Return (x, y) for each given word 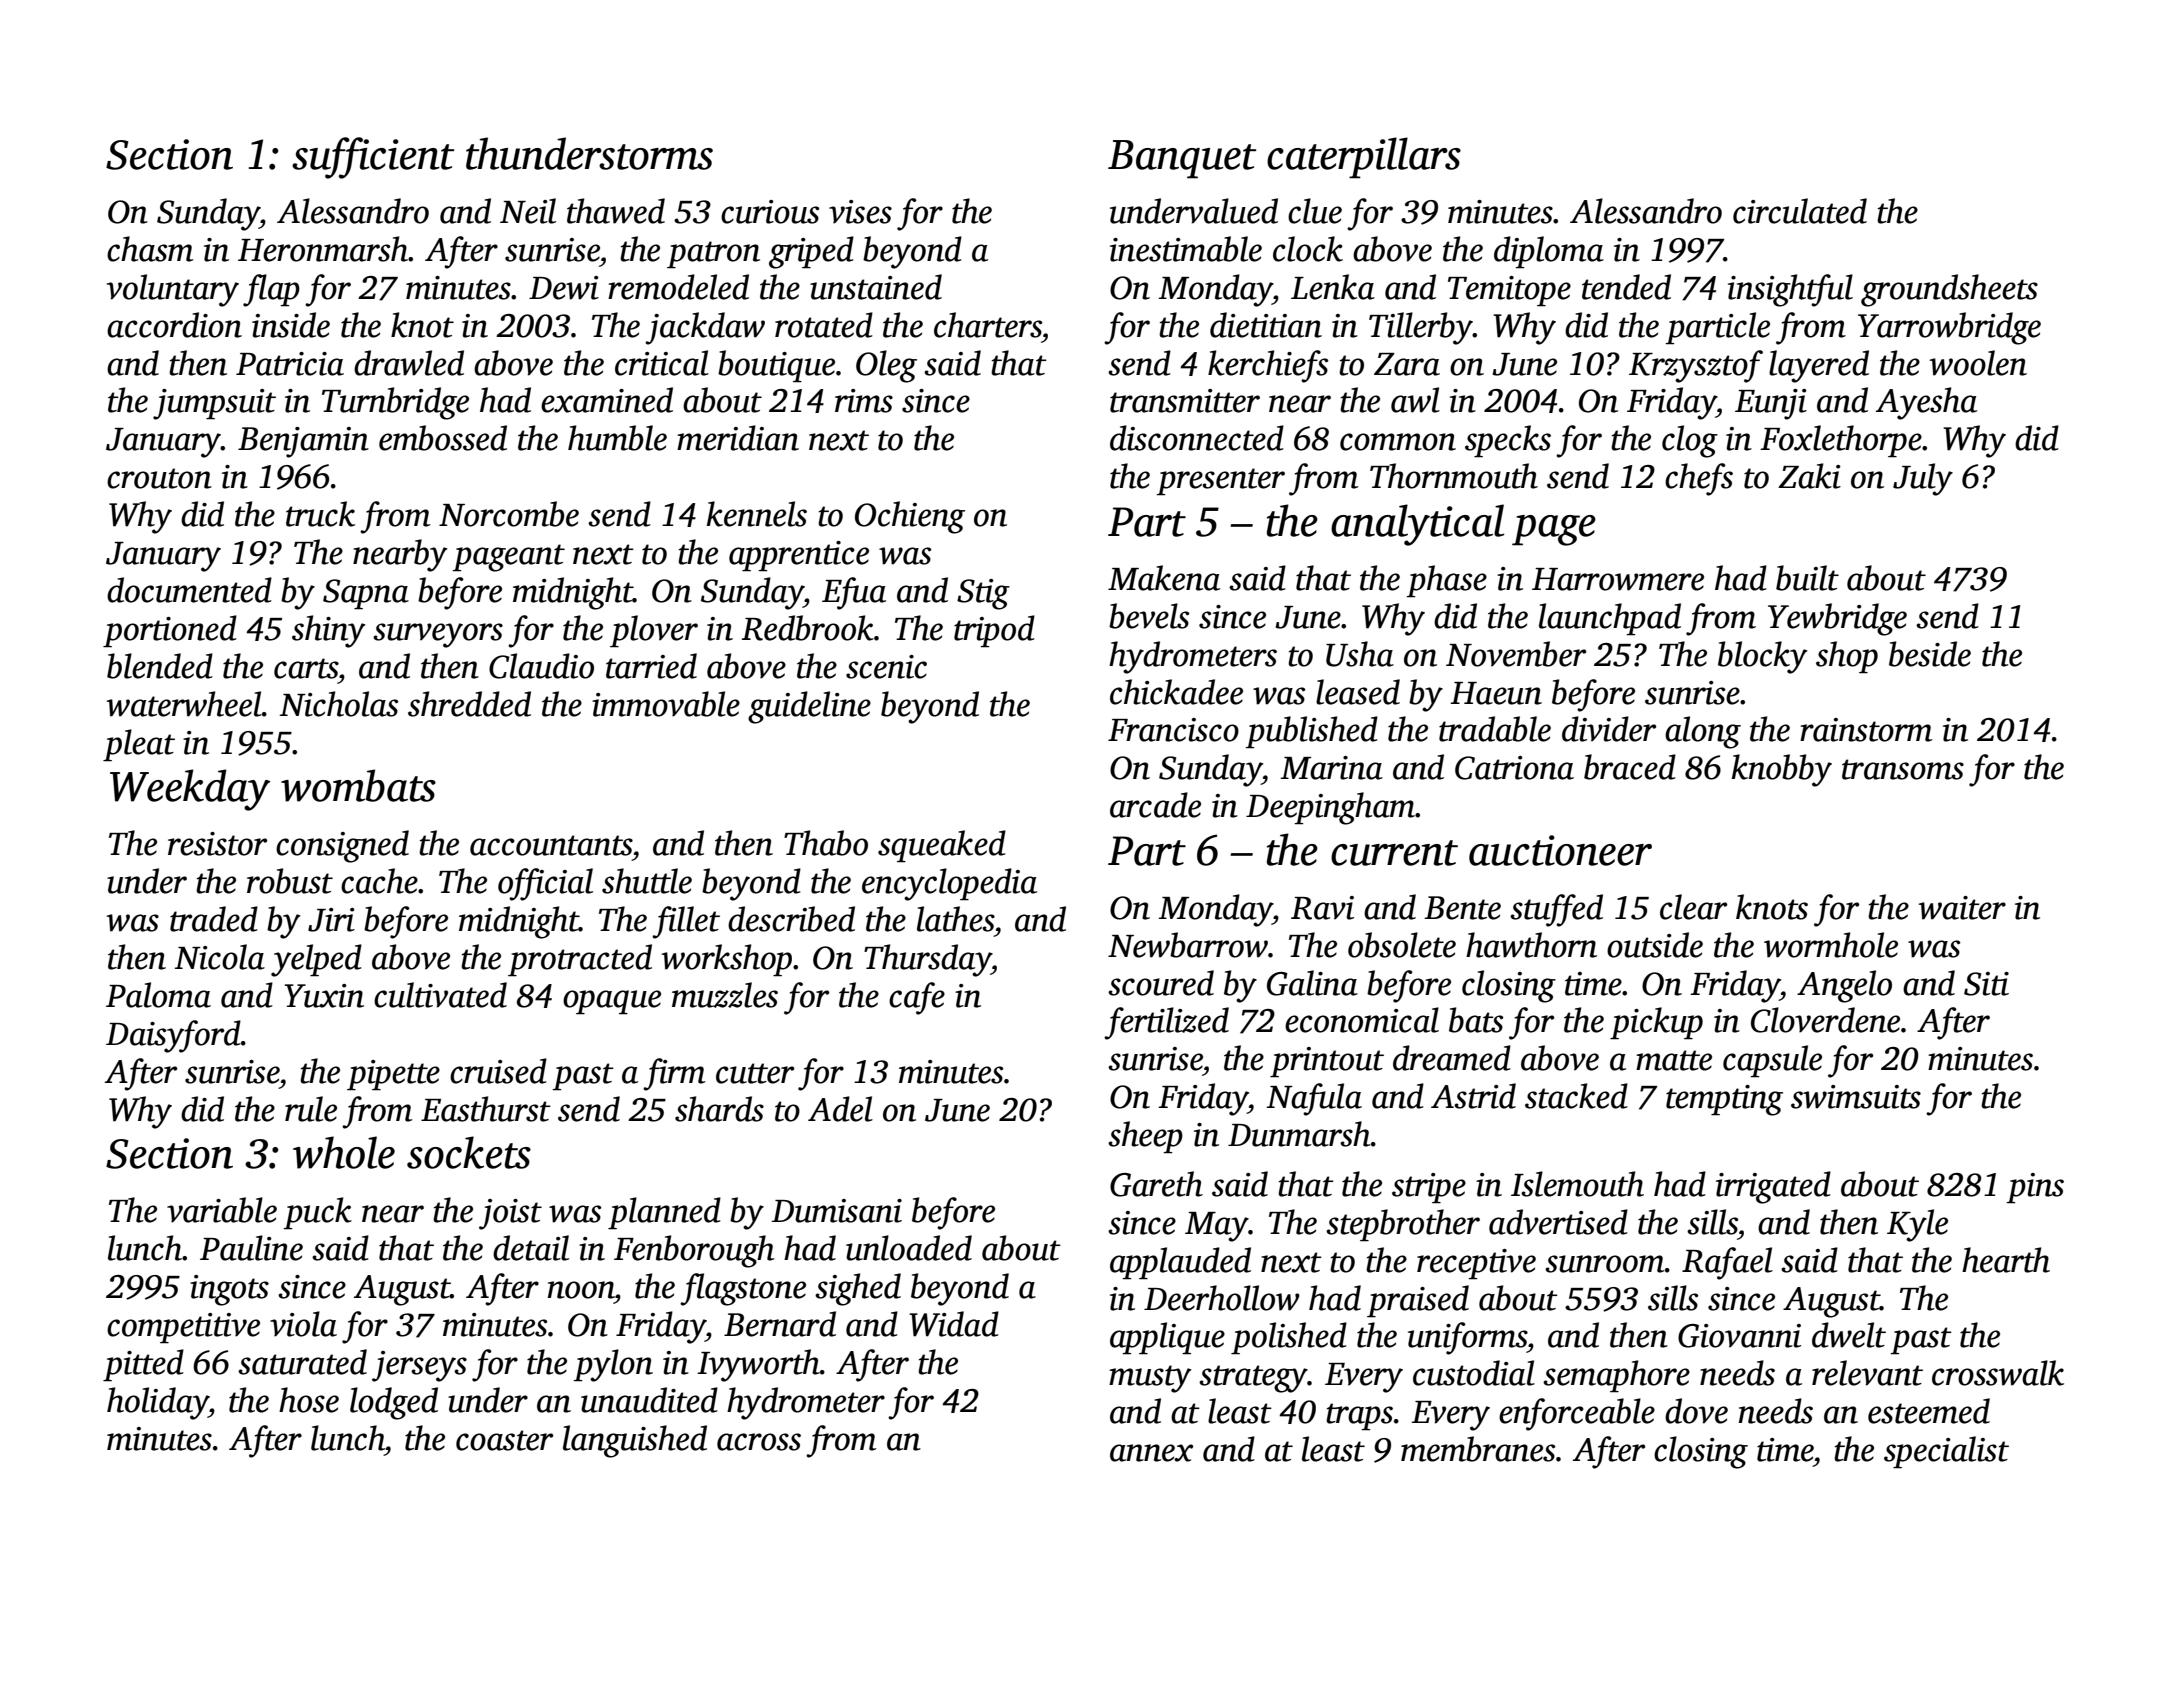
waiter (1962, 908)
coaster (504, 1440)
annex (1151, 1453)
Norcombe (509, 514)
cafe (917, 998)
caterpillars (1364, 158)
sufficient (373, 158)
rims (864, 401)
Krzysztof (1696, 366)
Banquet (1182, 159)
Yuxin (324, 996)
